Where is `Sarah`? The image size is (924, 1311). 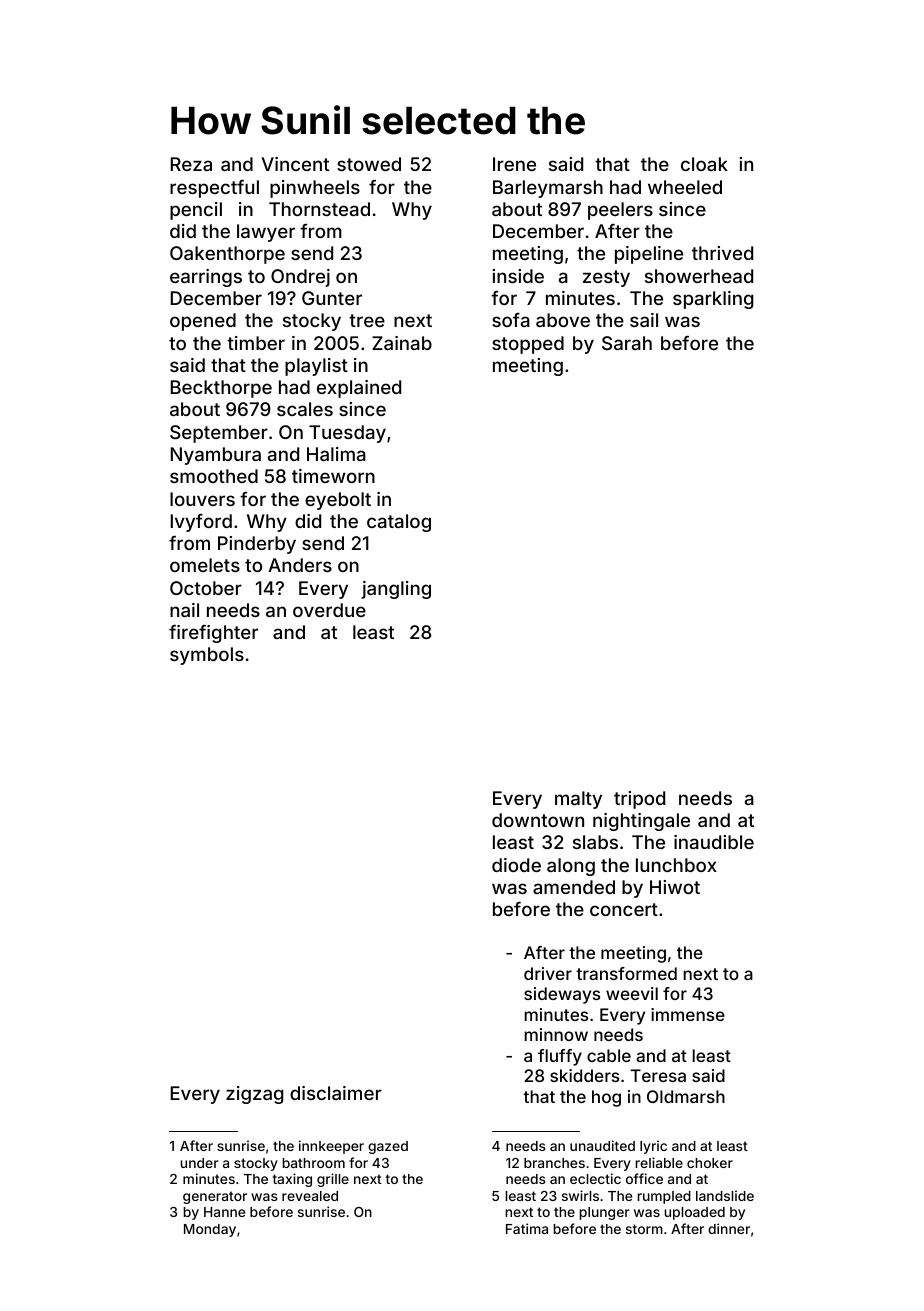 Sarah is located at coordinates (627, 343).
